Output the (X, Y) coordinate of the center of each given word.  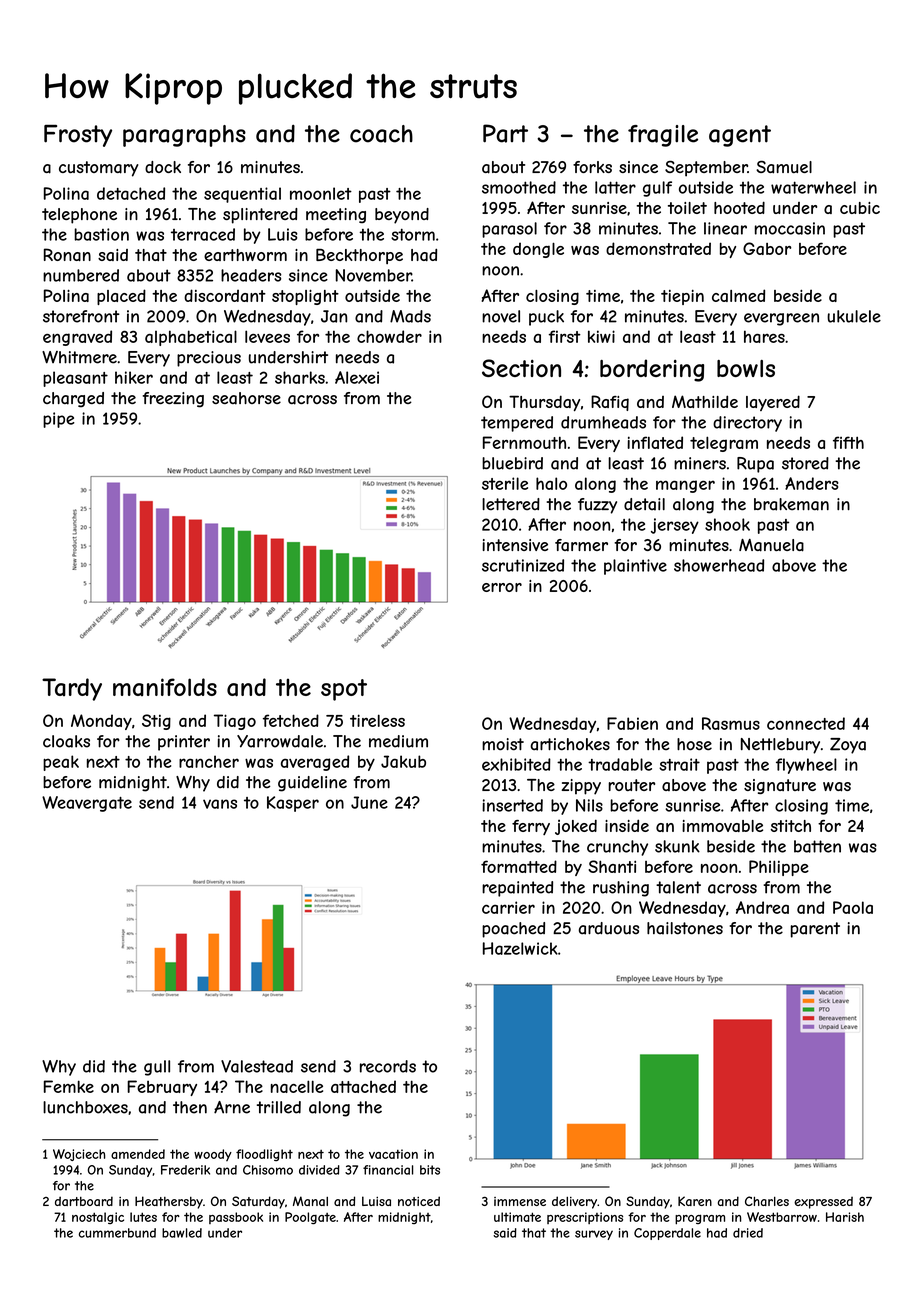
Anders (812, 483)
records (388, 1066)
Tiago (235, 722)
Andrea (762, 907)
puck (546, 318)
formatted (519, 866)
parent (815, 930)
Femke (69, 1086)
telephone (79, 216)
